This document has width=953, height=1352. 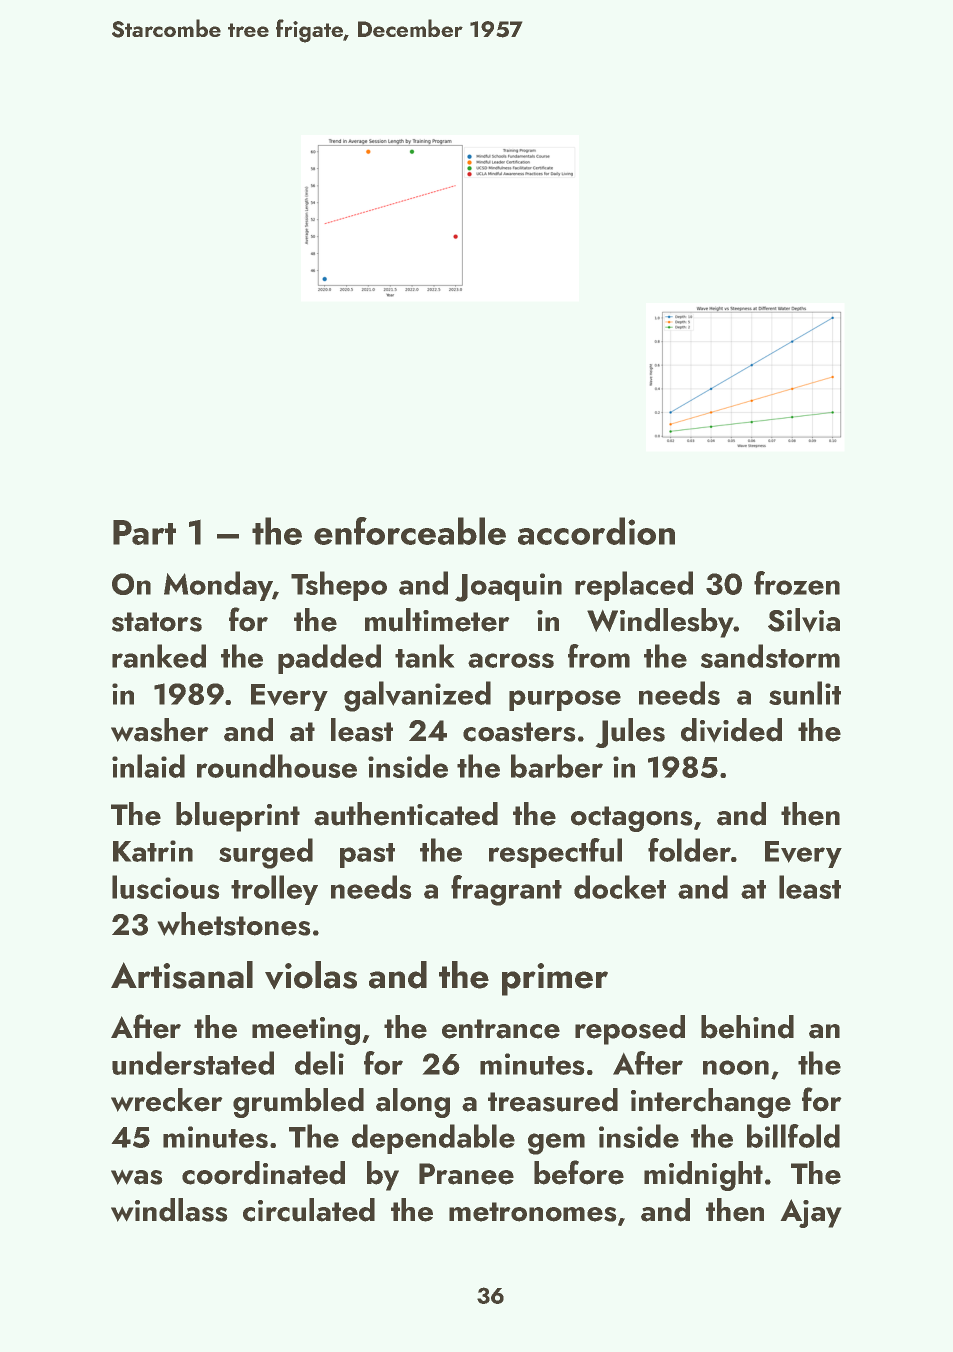 I want to click on accordion, so click(x=596, y=531).
